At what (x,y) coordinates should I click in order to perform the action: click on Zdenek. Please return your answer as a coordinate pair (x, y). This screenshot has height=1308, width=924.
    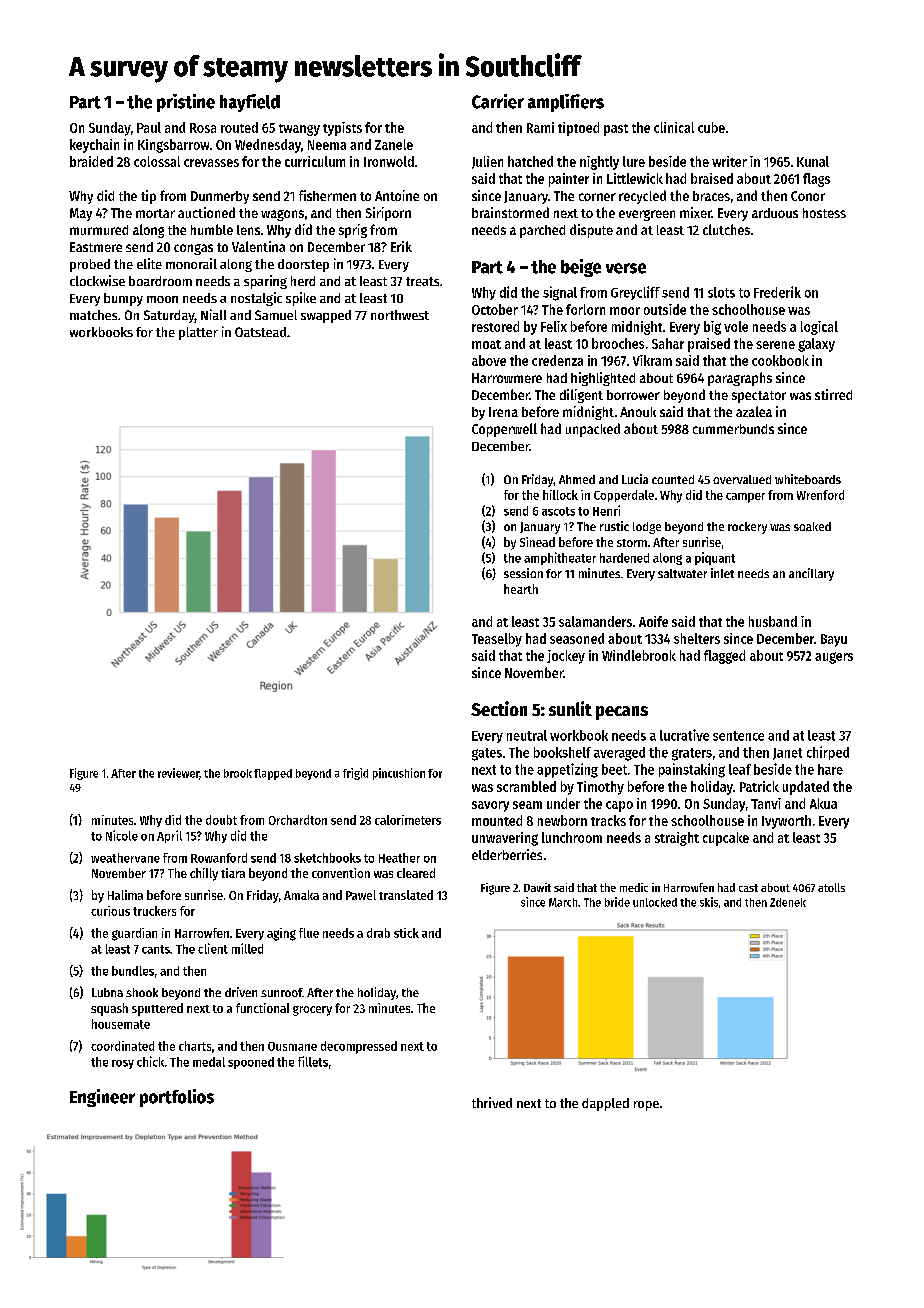
    Looking at the image, I should click on (788, 902).
